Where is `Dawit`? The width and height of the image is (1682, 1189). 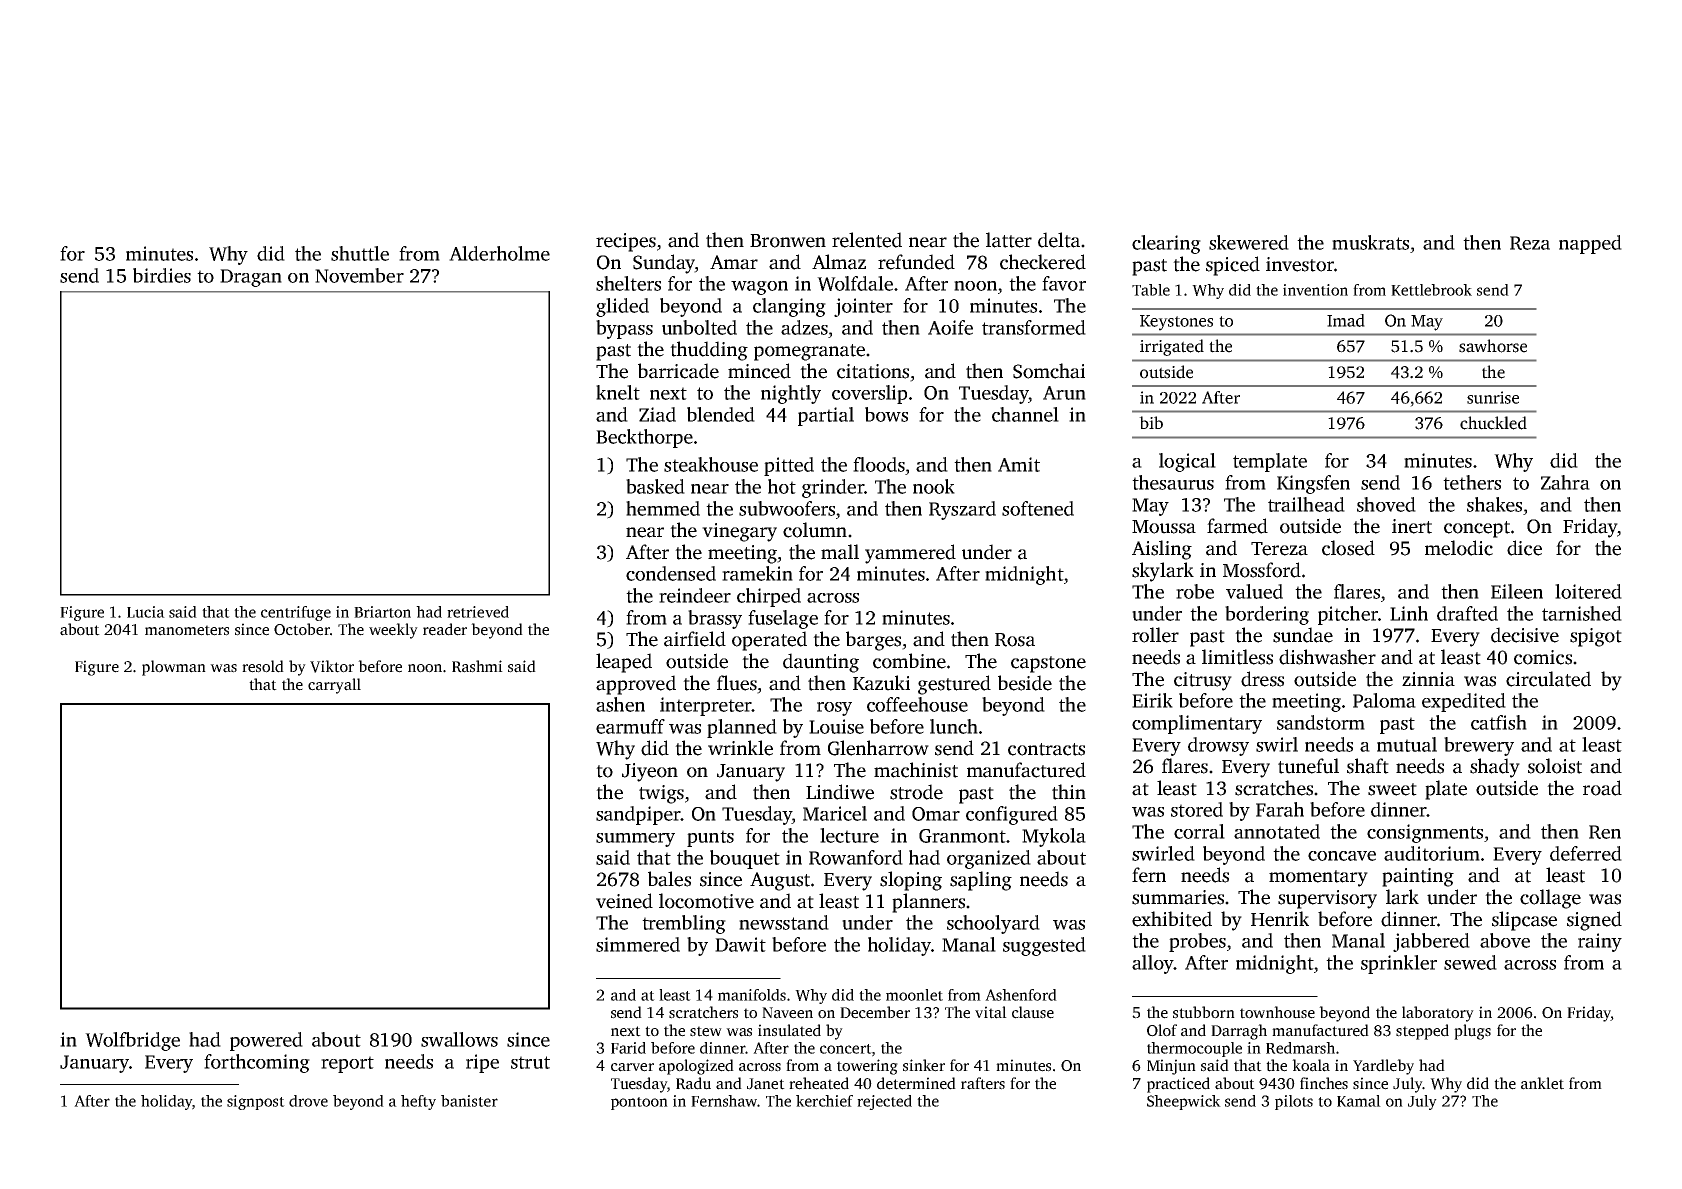 Dawit is located at coordinates (740, 944).
